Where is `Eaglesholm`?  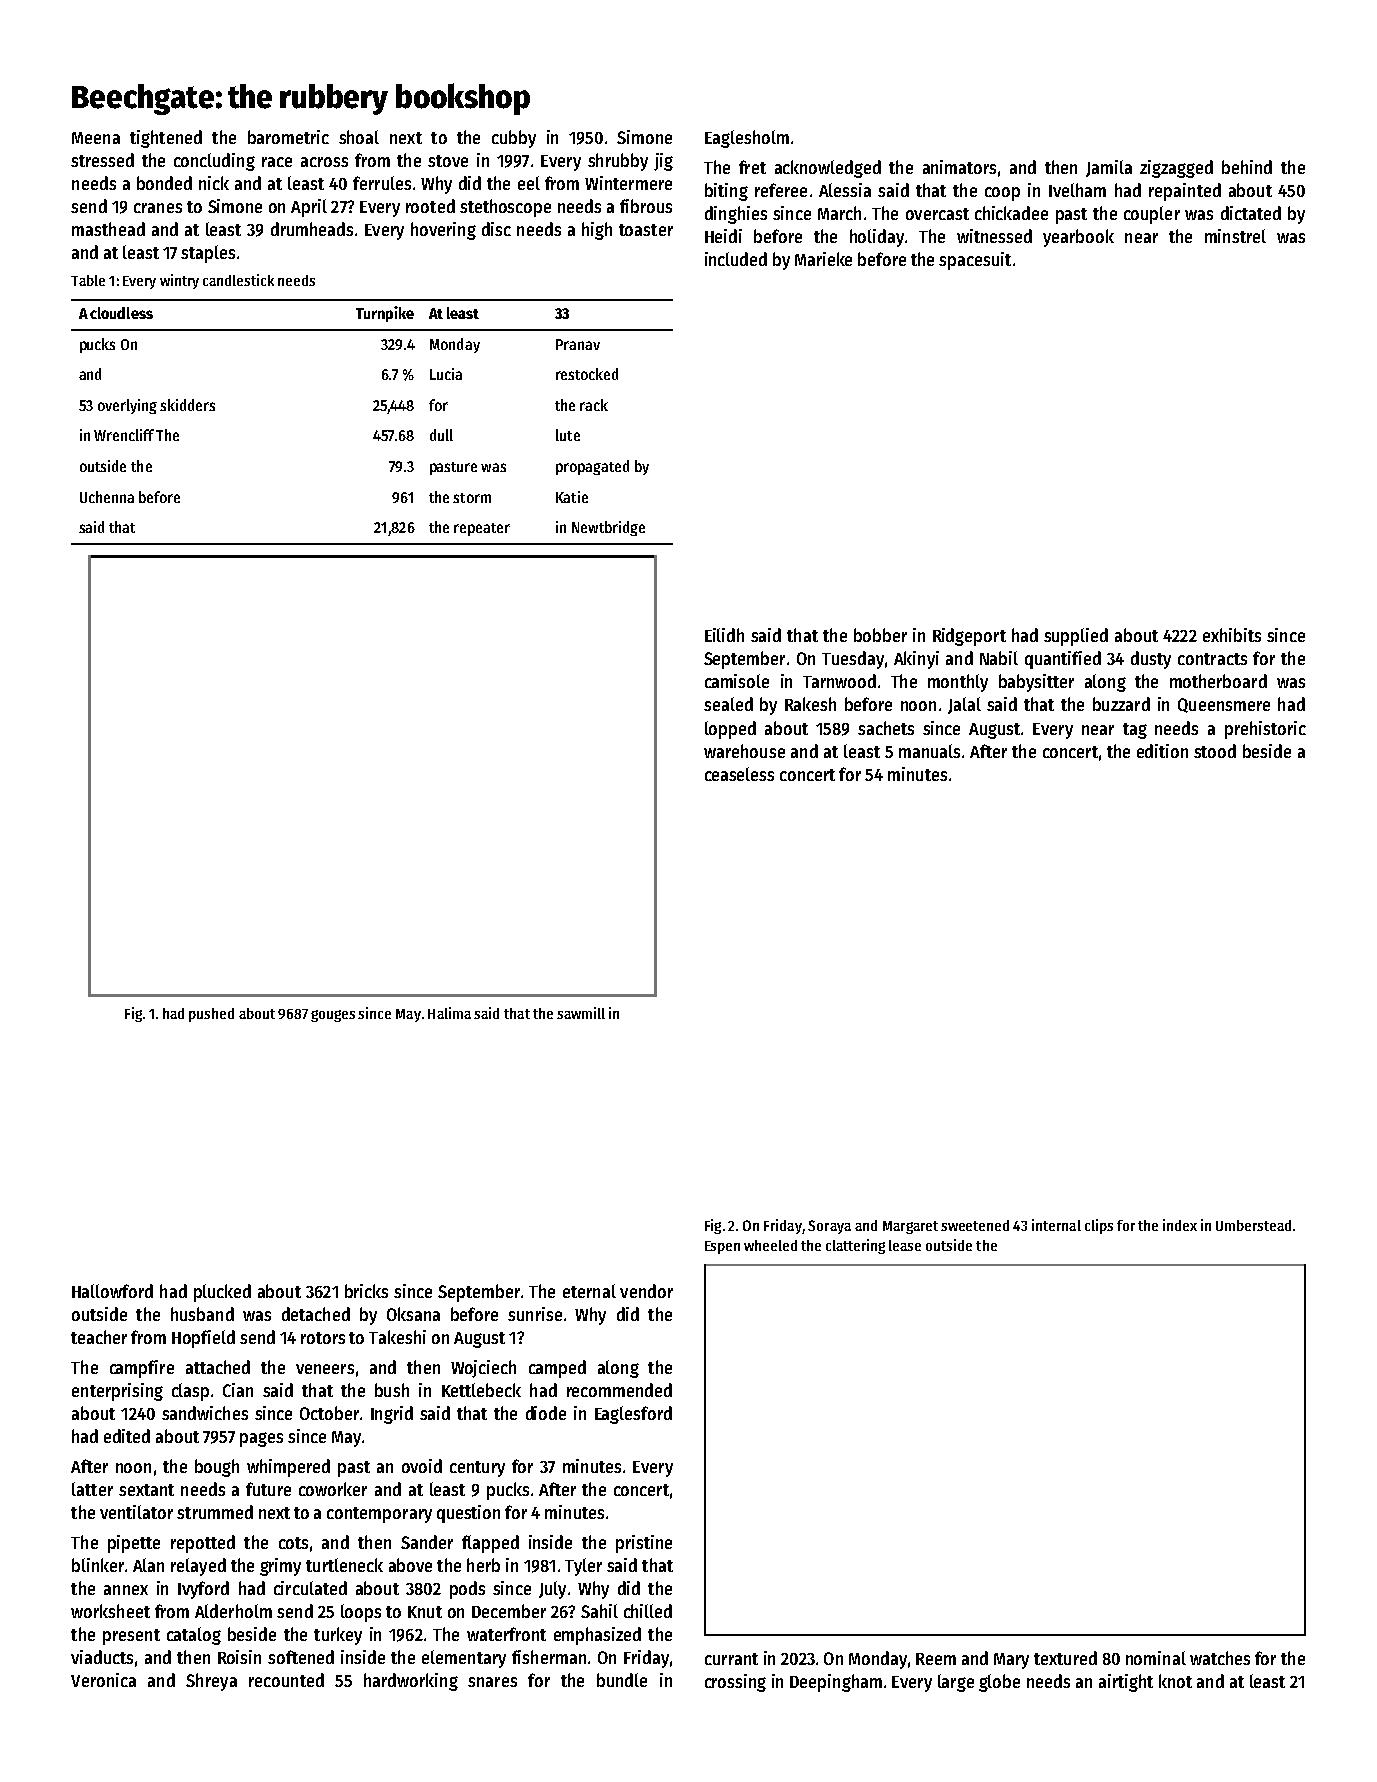 Eaglesholm is located at coordinates (747, 139).
